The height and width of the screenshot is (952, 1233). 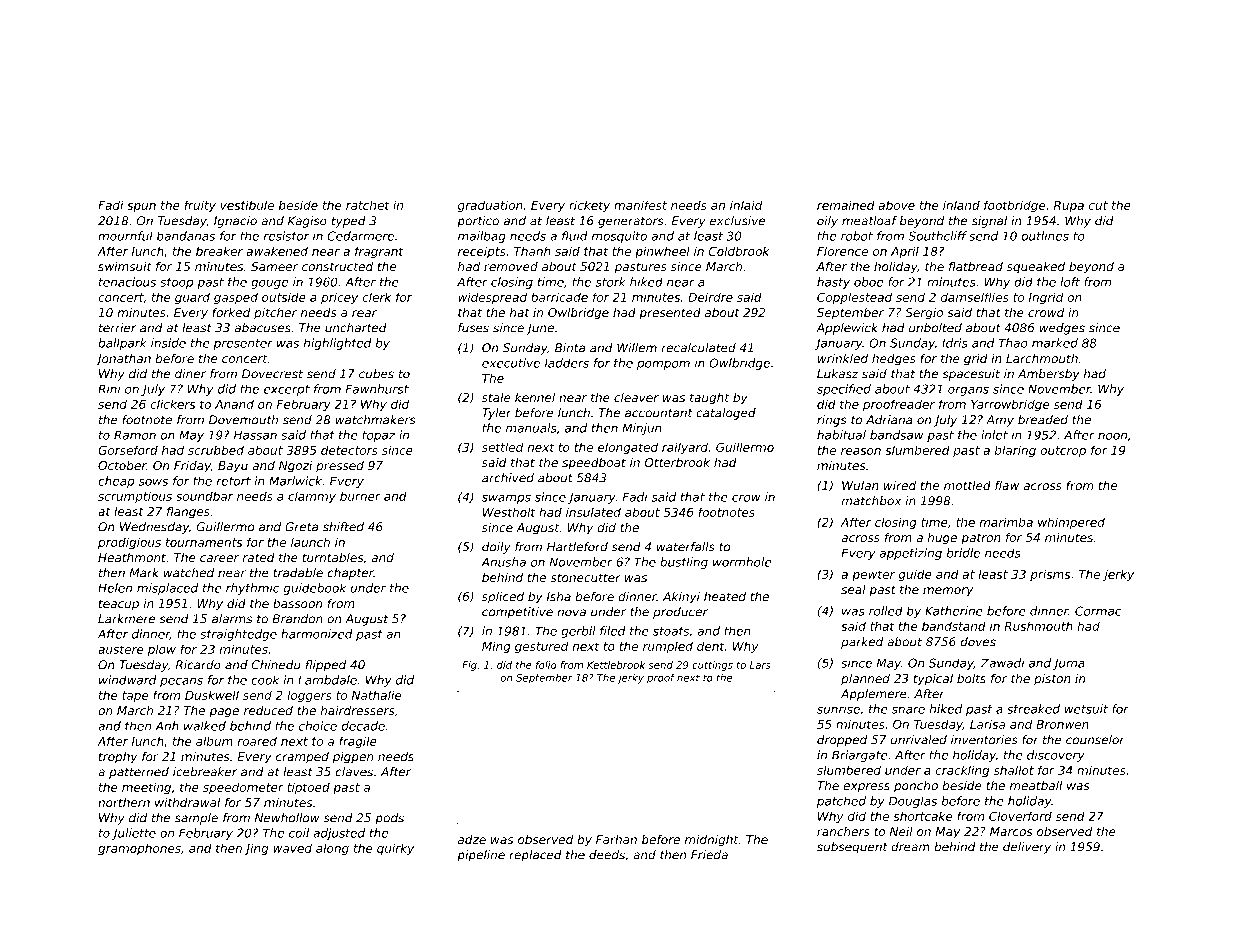 What do you see at coordinates (1071, 523) in the screenshot?
I see `whimpered` at bounding box center [1071, 523].
